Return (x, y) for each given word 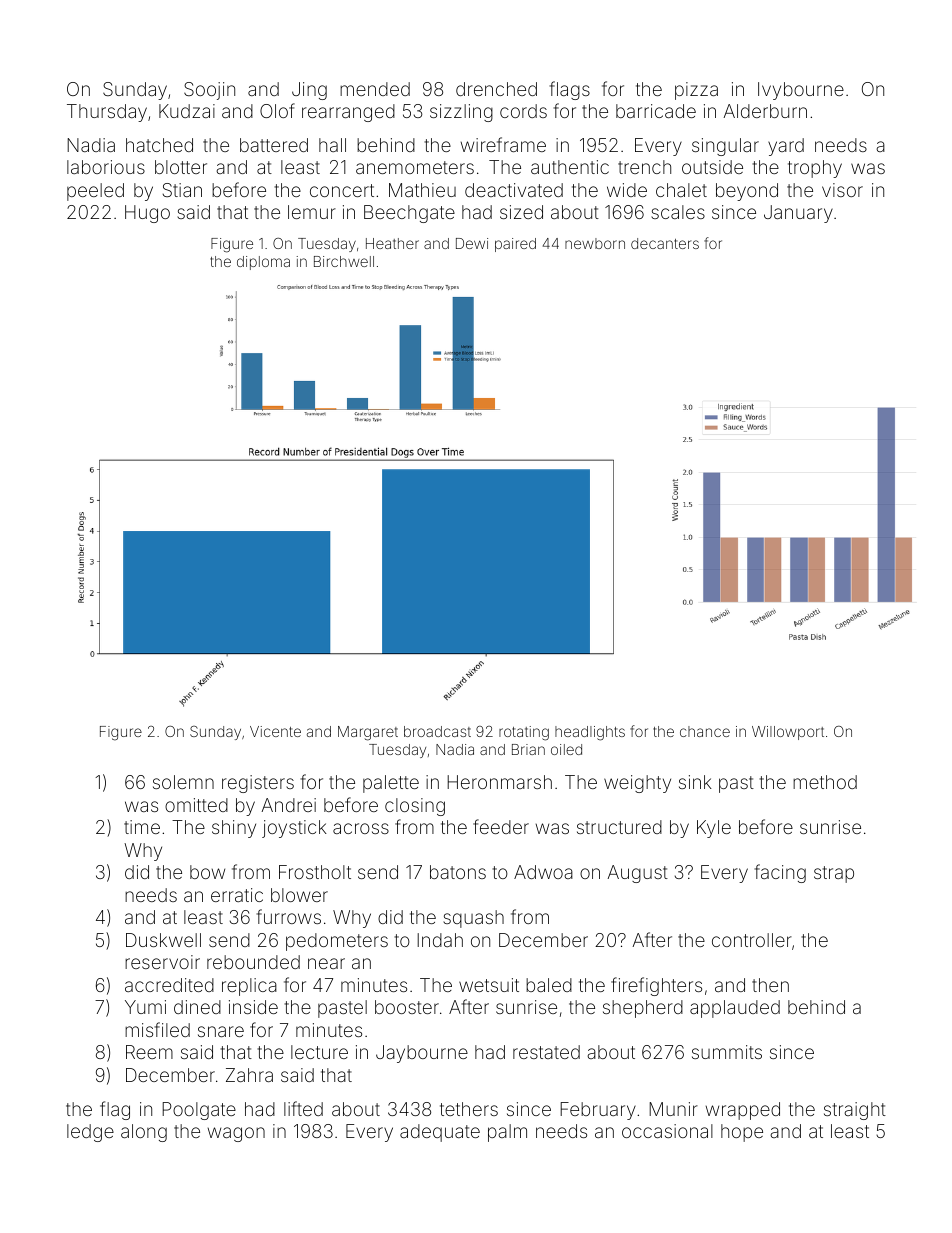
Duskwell (163, 940)
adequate (440, 1133)
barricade (656, 111)
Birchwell (344, 261)
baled (549, 985)
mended (375, 89)
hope (742, 1133)
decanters (665, 243)
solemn (183, 782)
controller (752, 940)
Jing (309, 91)
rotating (524, 733)
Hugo (147, 214)
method (825, 782)
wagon (236, 1134)
